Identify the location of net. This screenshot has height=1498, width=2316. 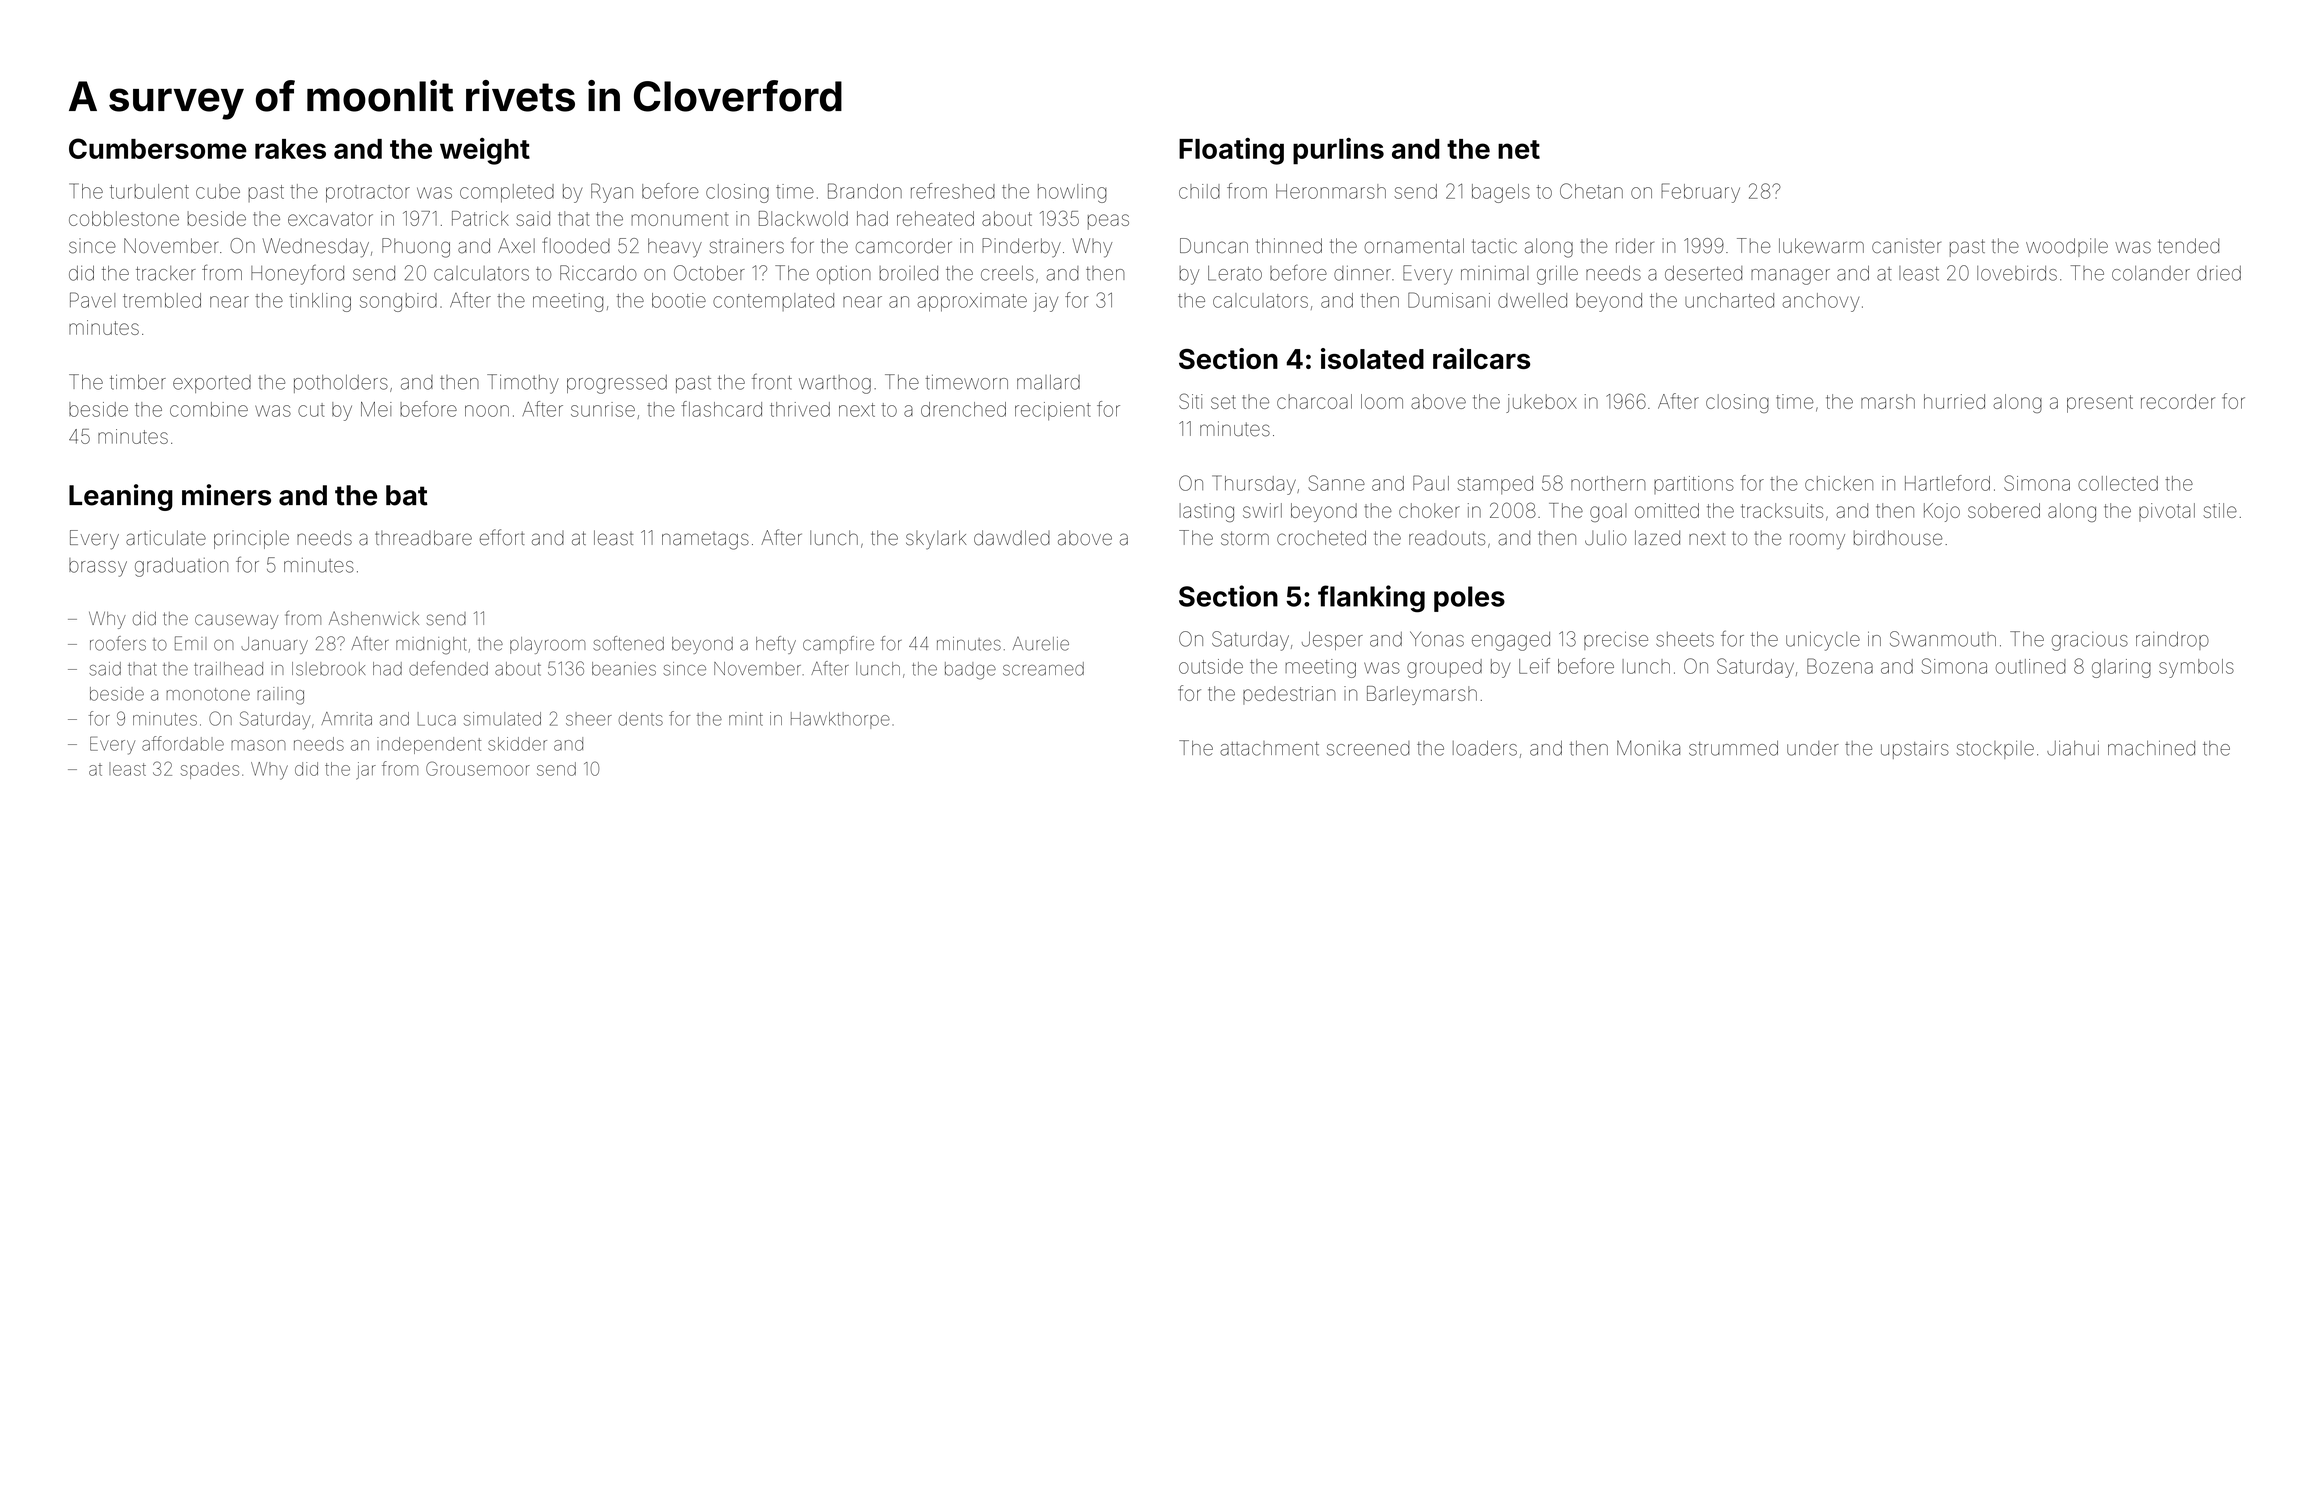
(1519, 149).
